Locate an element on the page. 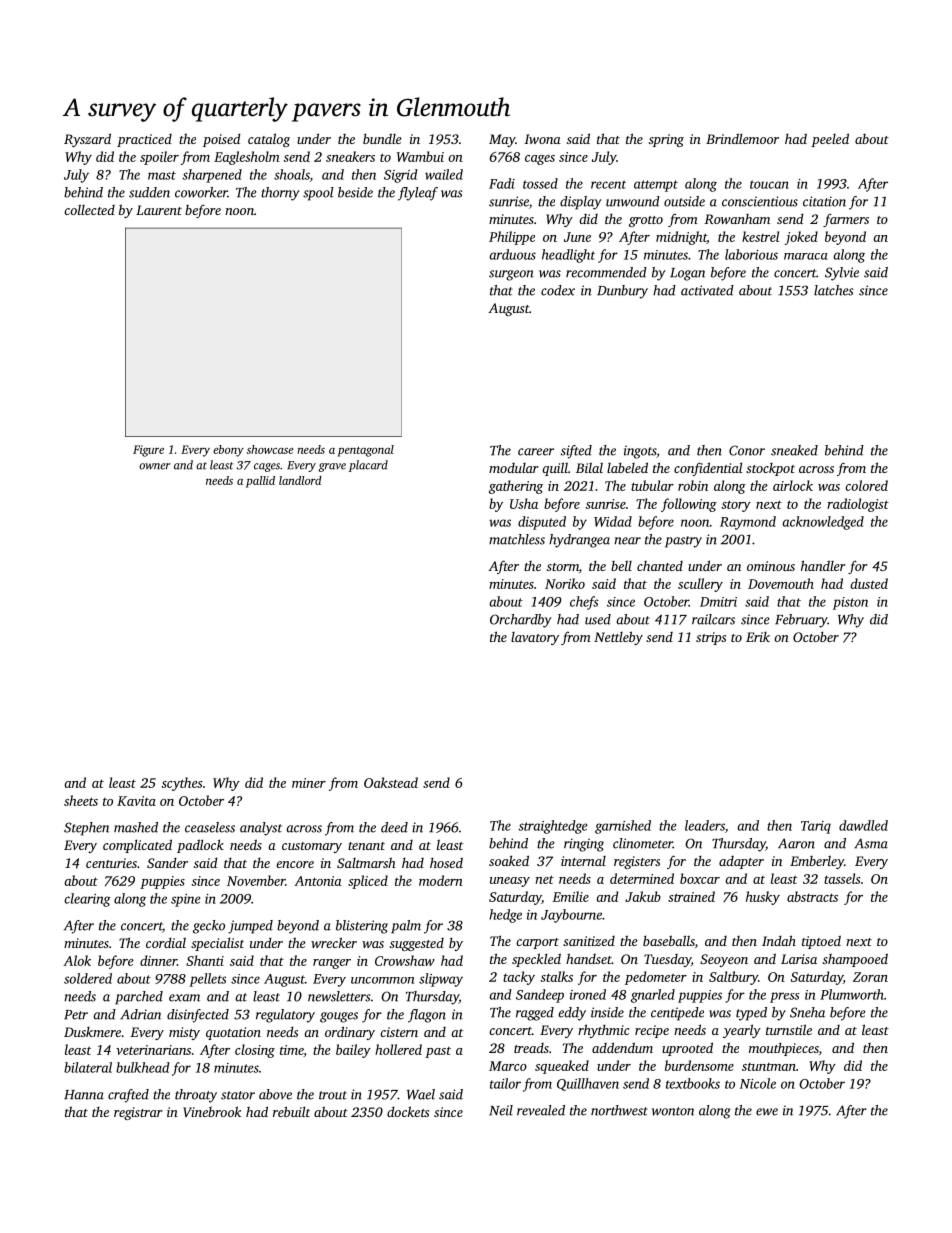  Plumworth is located at coordinates (852, 994).
